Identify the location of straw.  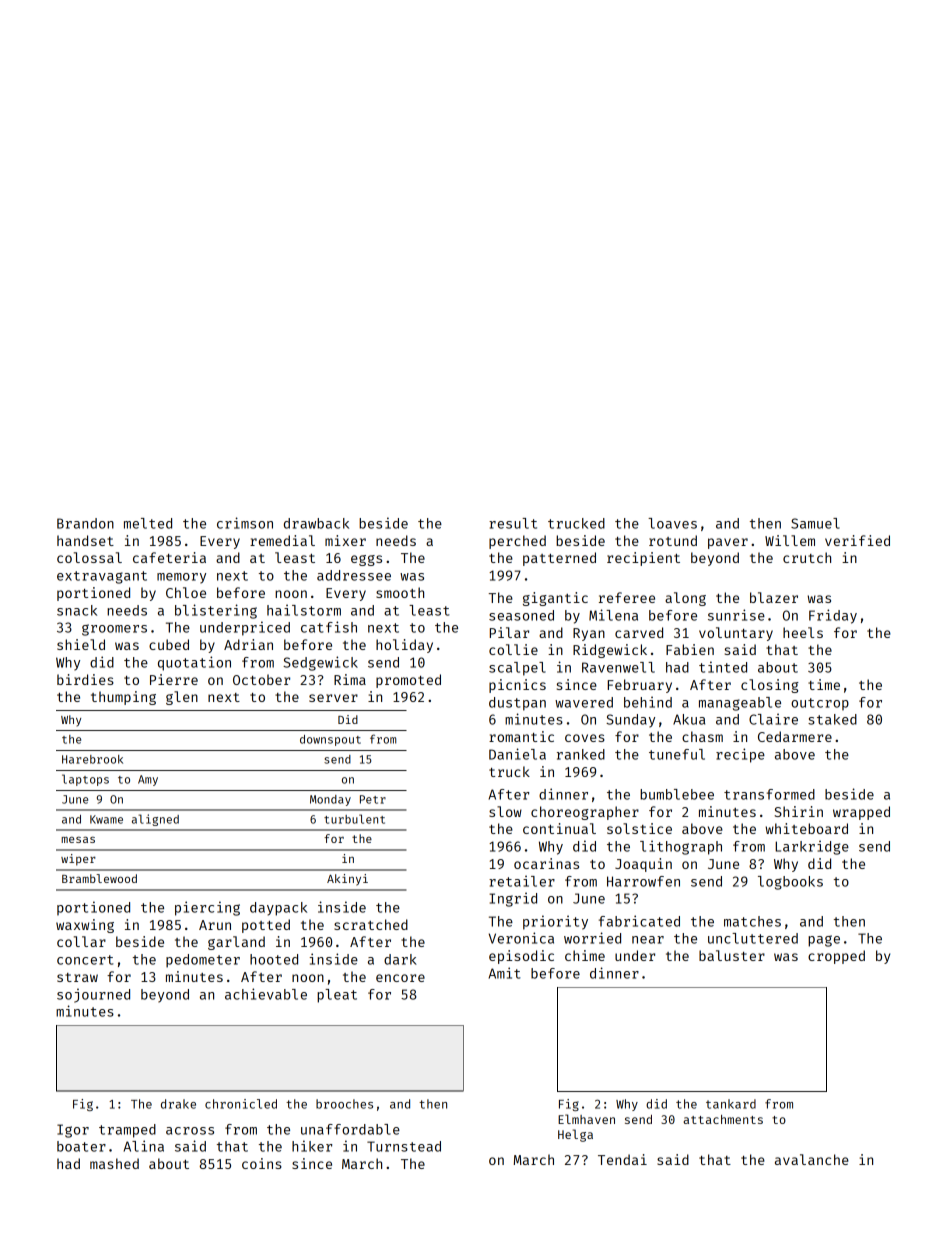
(77, 977).
